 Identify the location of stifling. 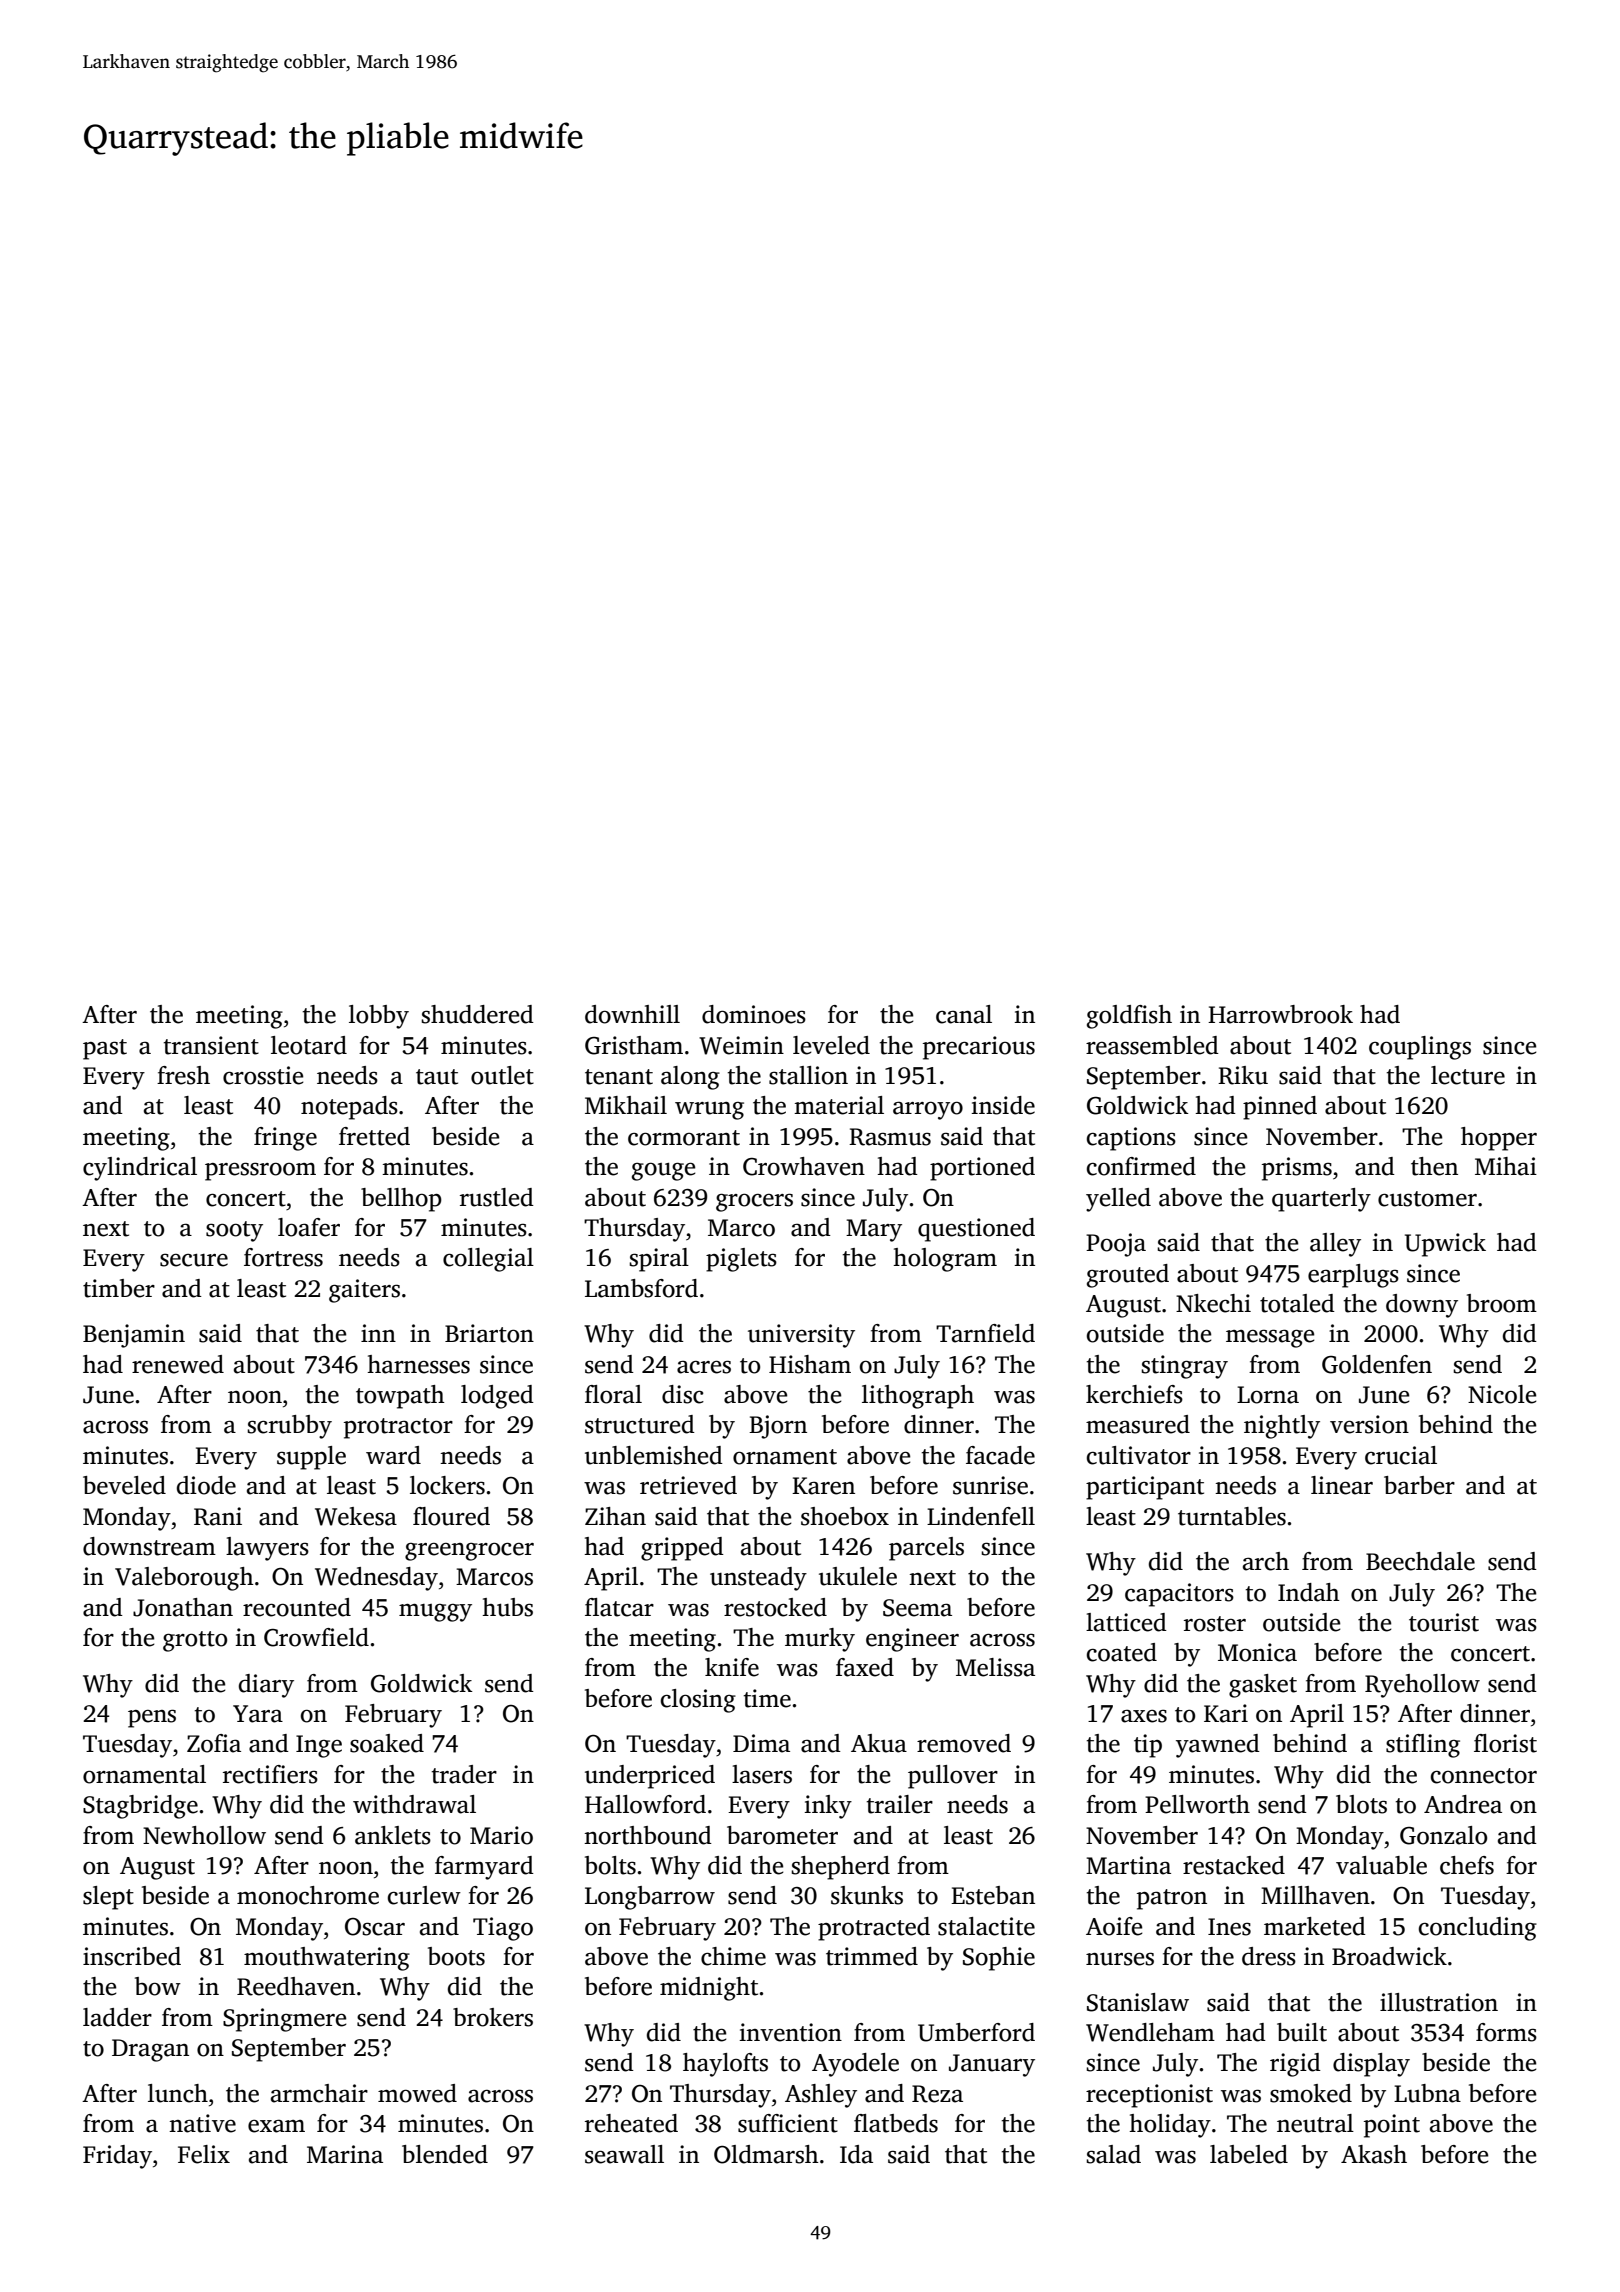
(1423, 1746).
